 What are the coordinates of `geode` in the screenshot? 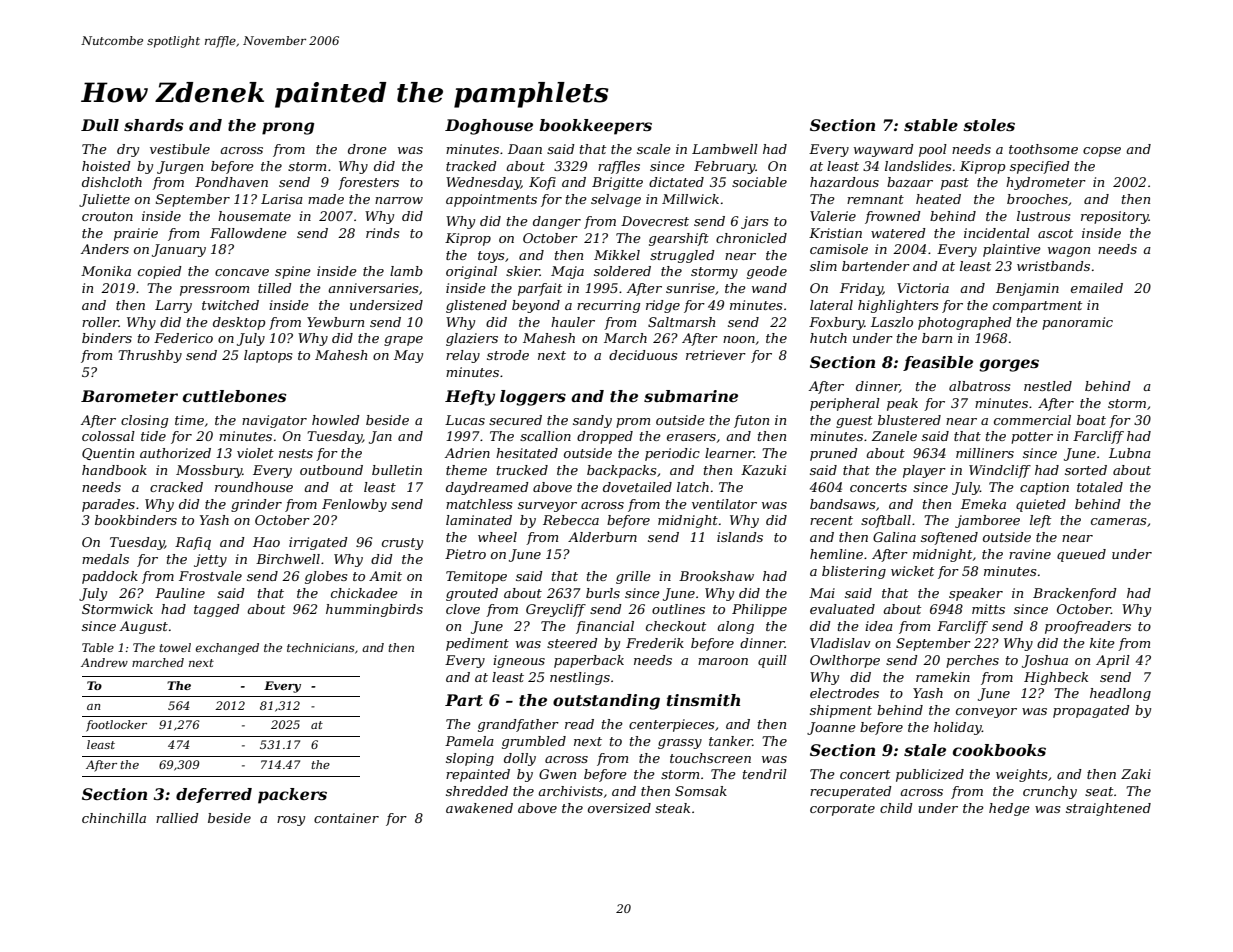 It's located at (767, 272).
